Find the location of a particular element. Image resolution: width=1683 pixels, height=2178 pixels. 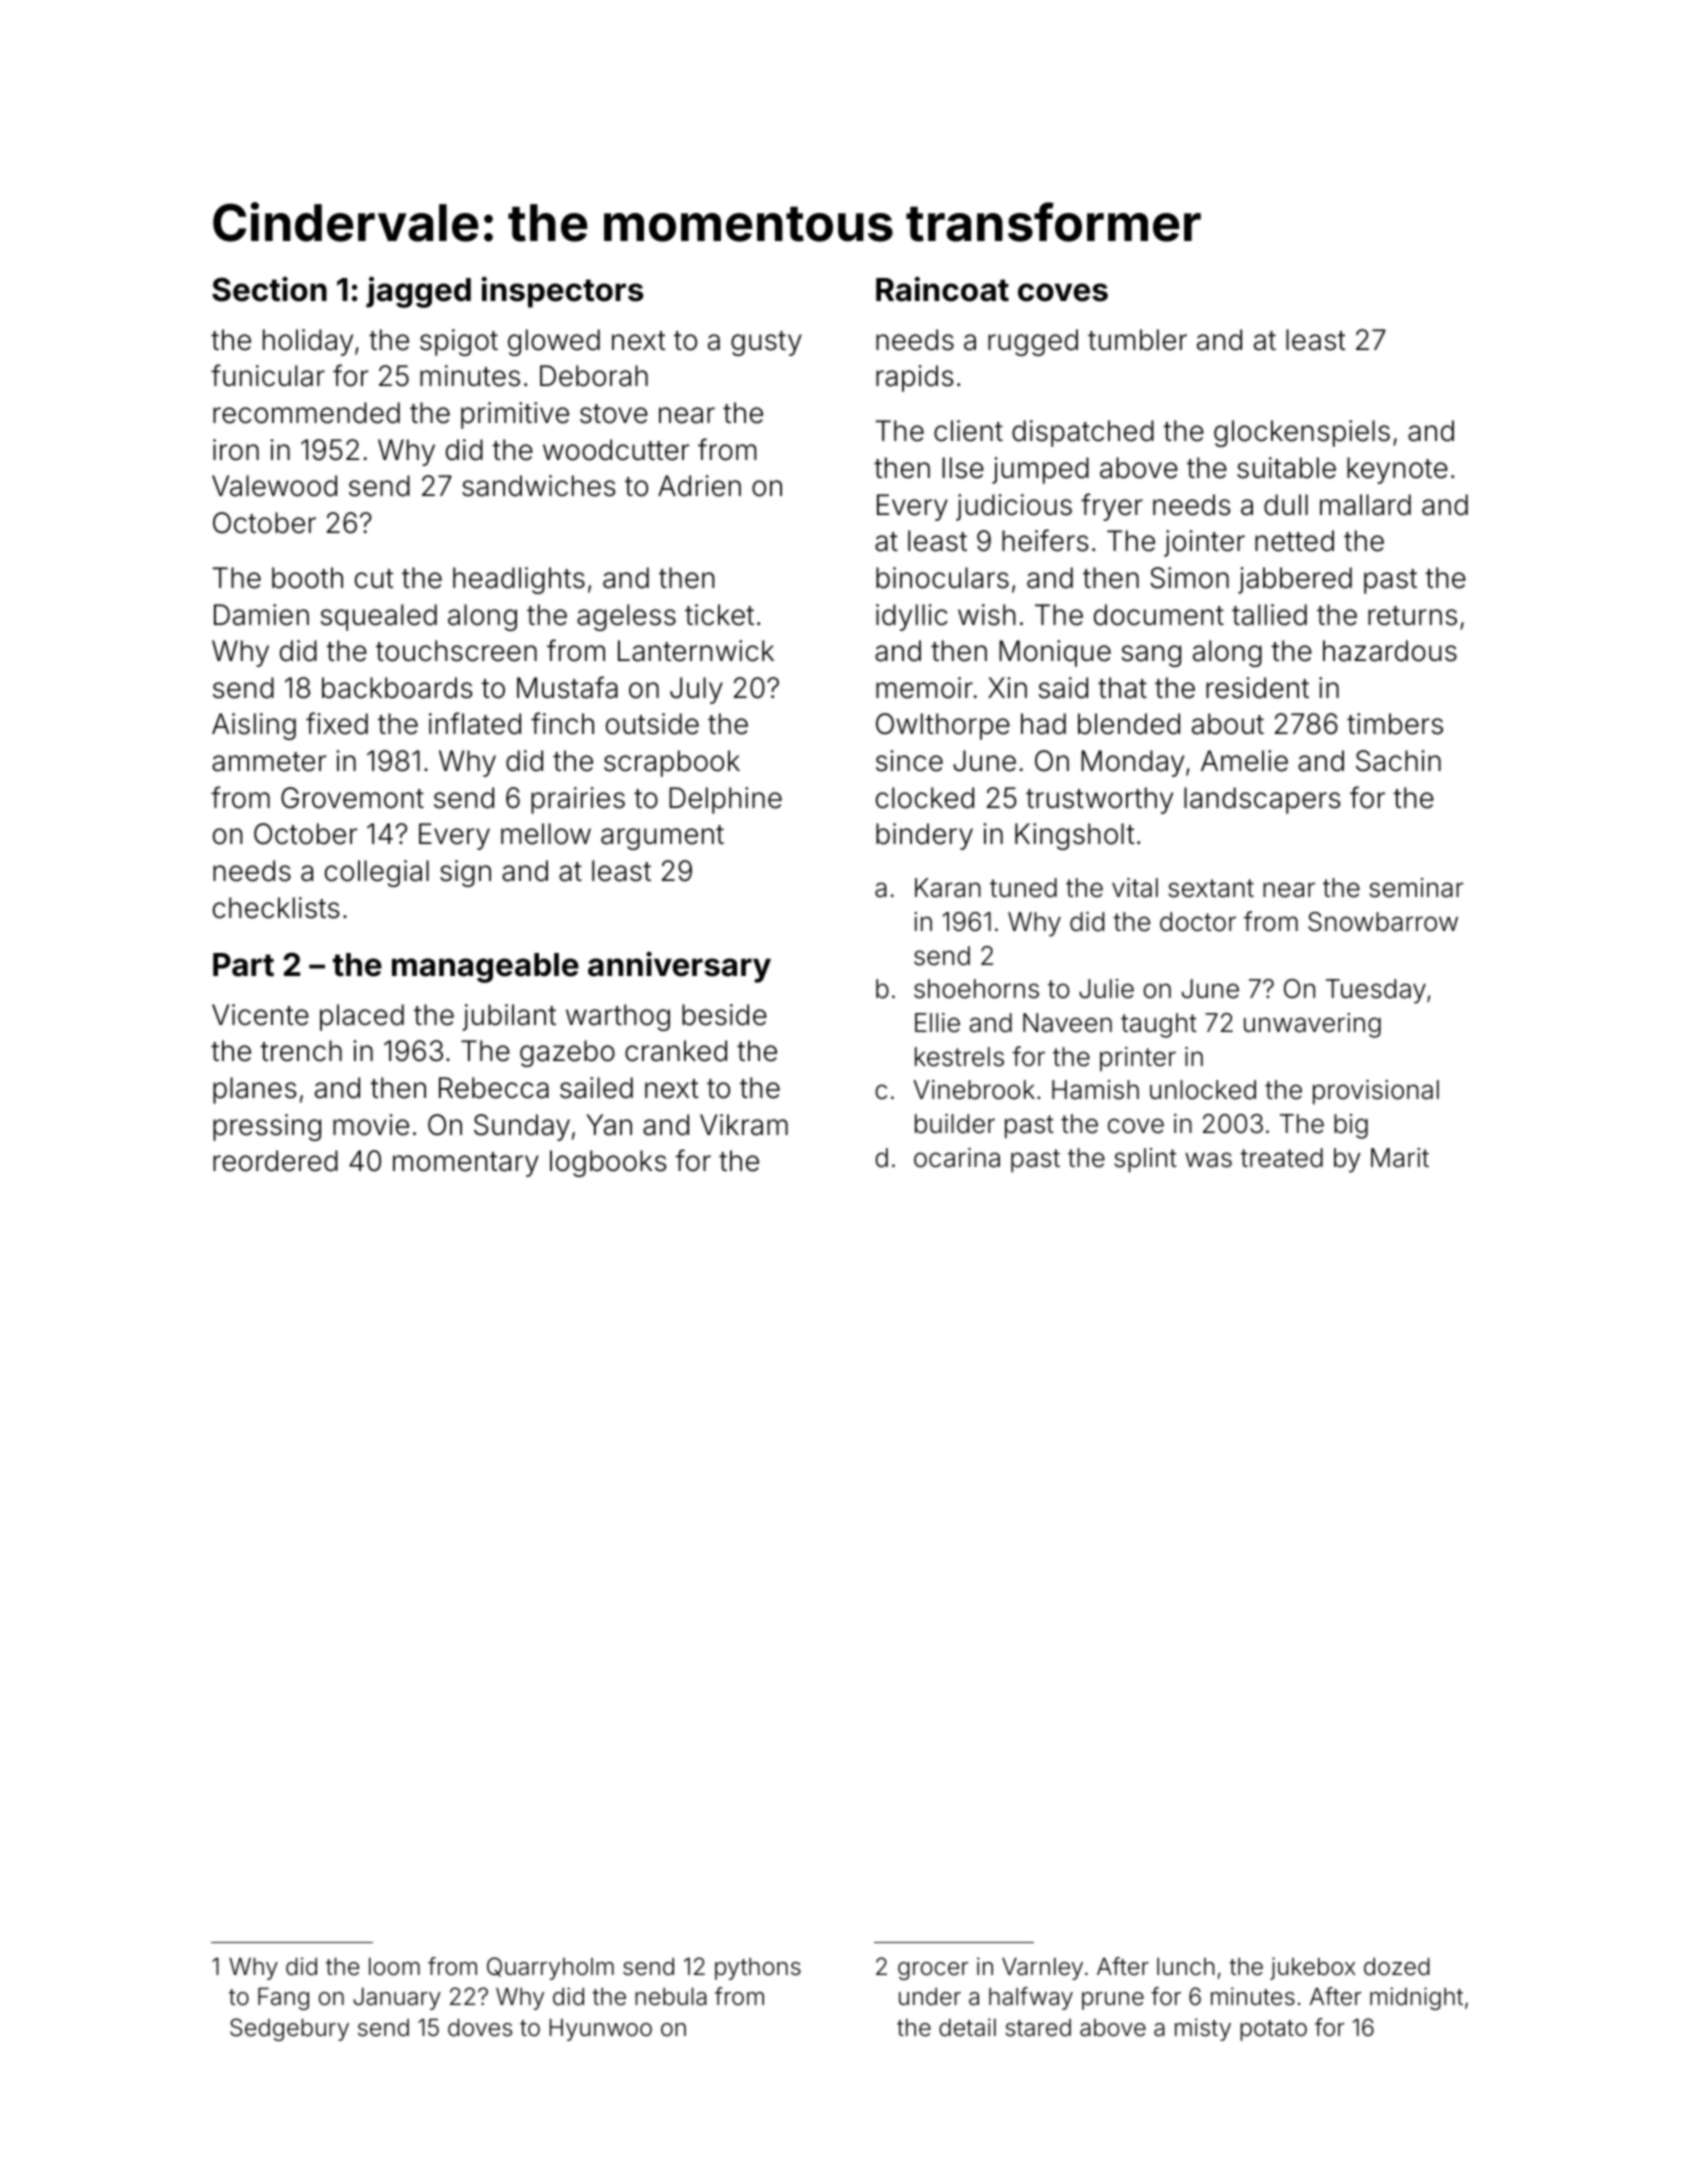

beside is located at coordinates (724, 1015).
